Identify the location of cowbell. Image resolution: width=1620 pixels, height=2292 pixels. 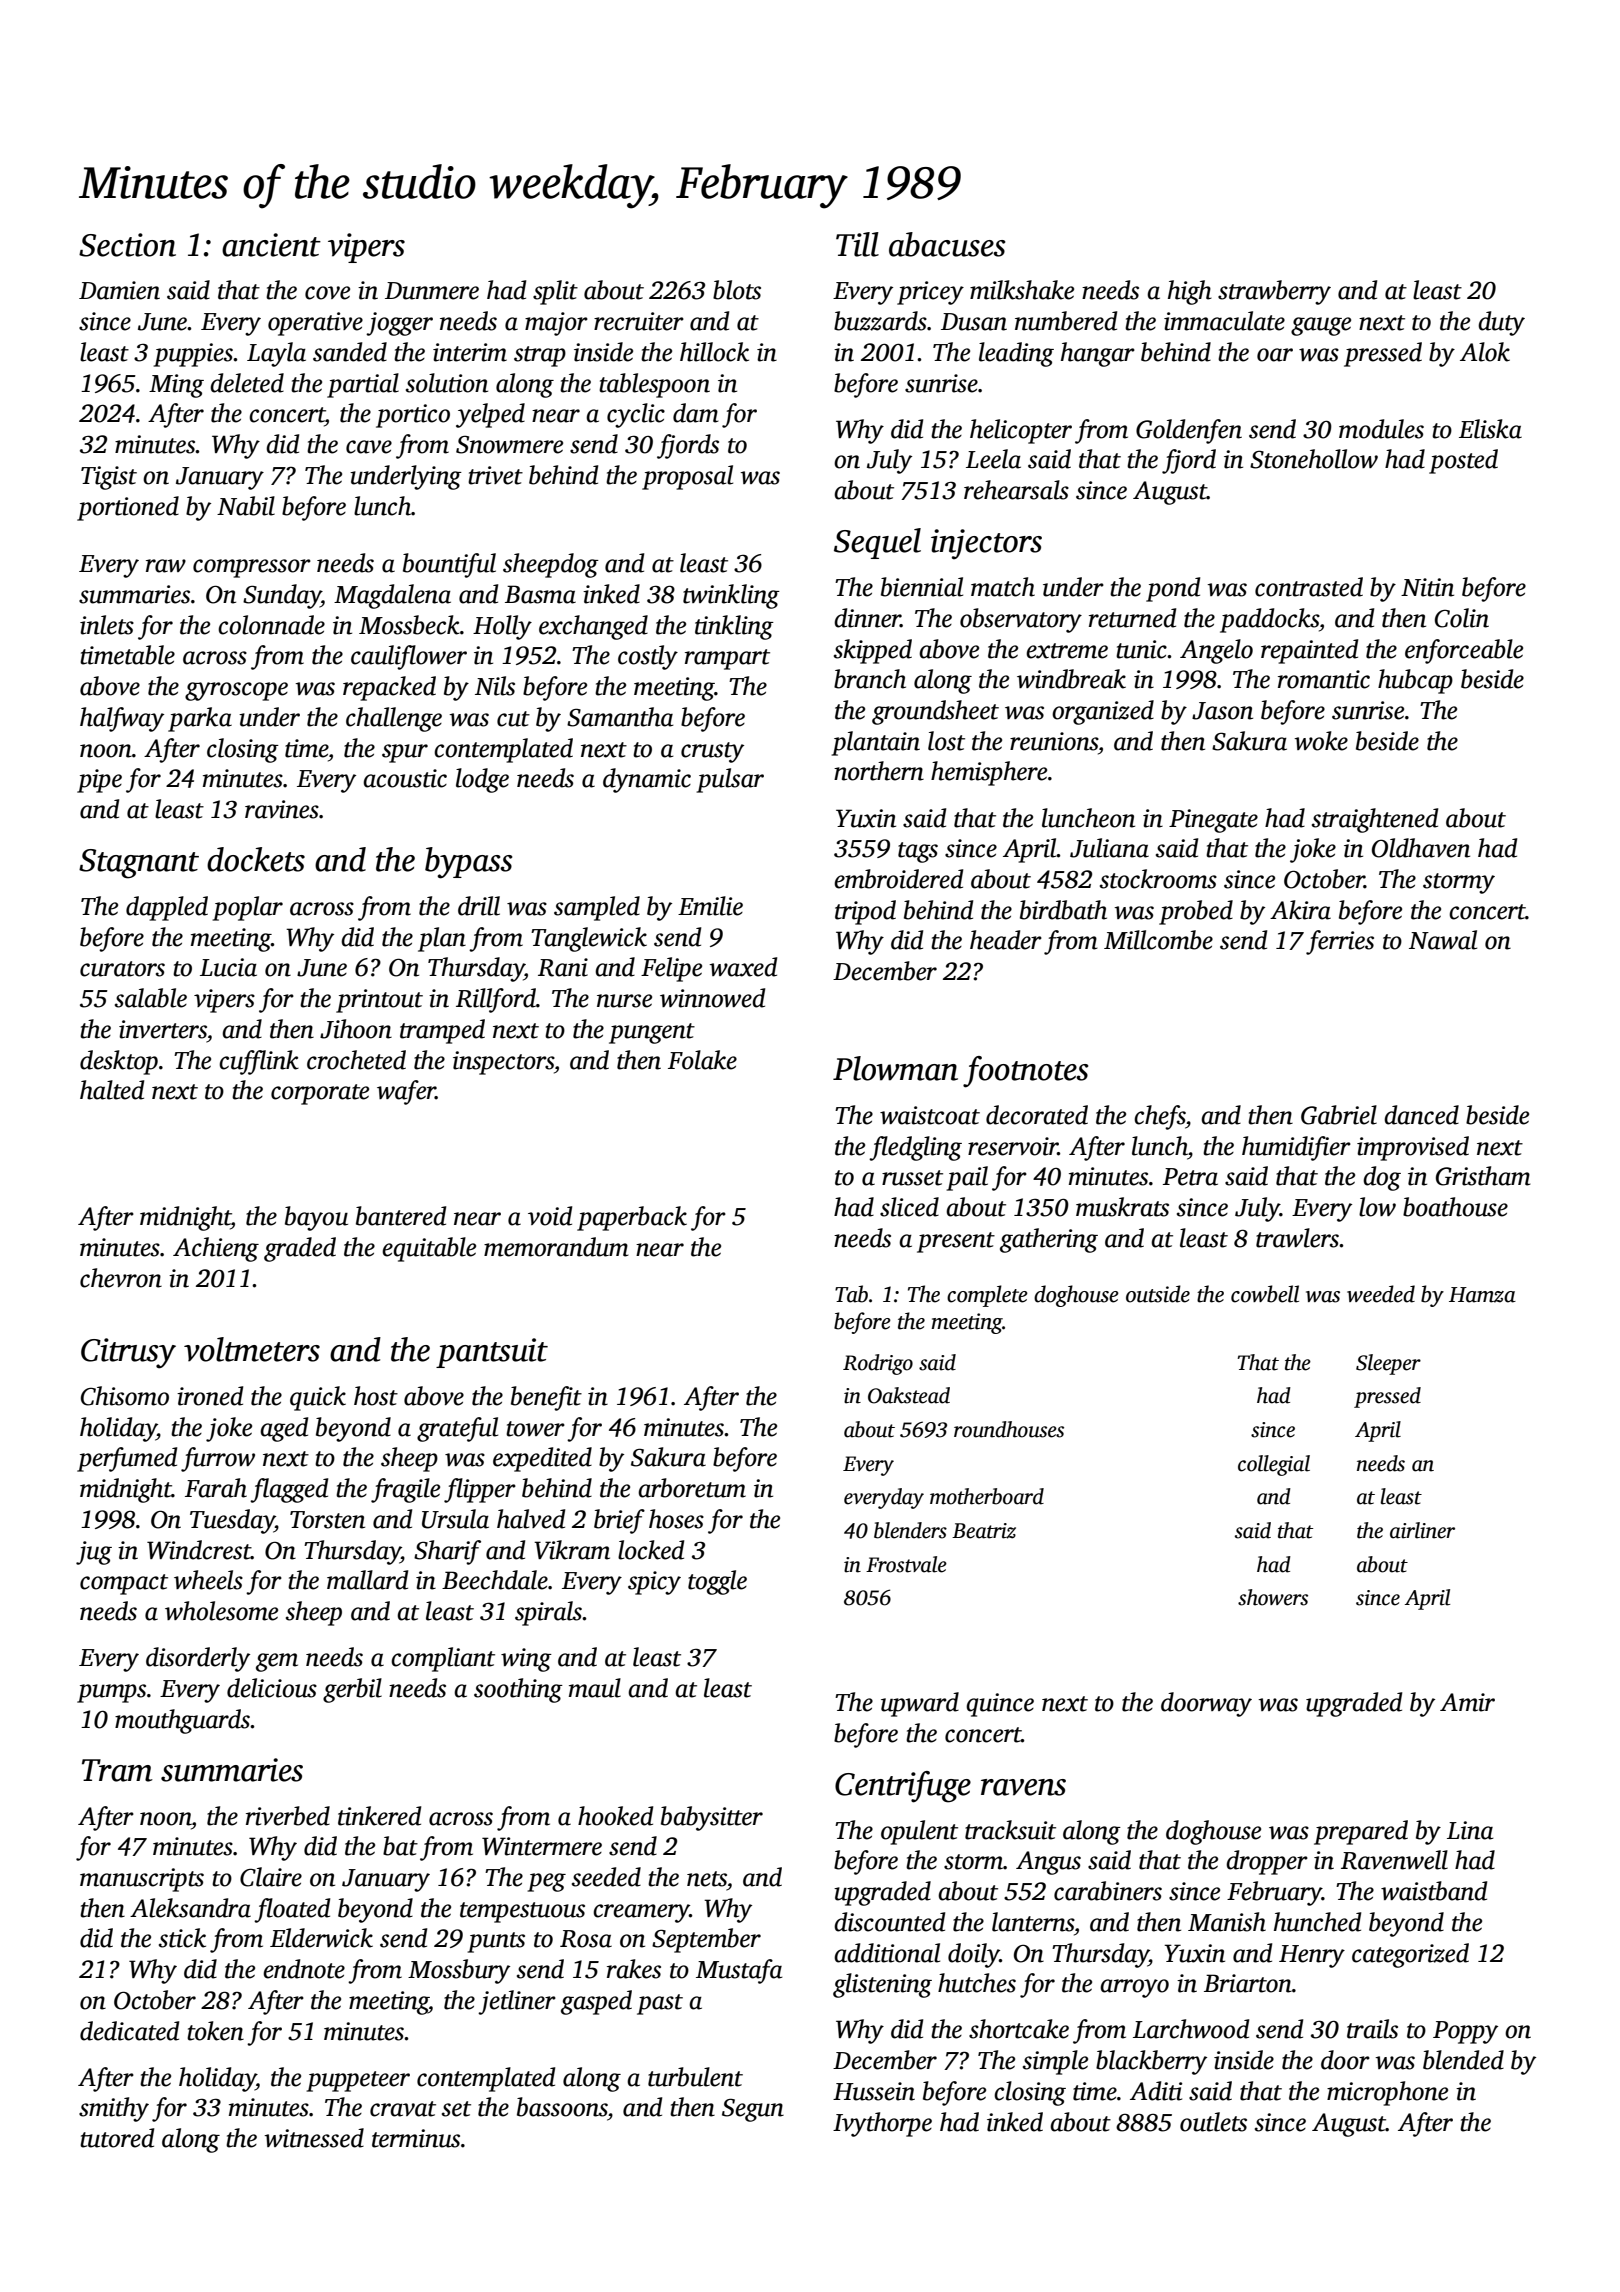
(1265, 1294).
